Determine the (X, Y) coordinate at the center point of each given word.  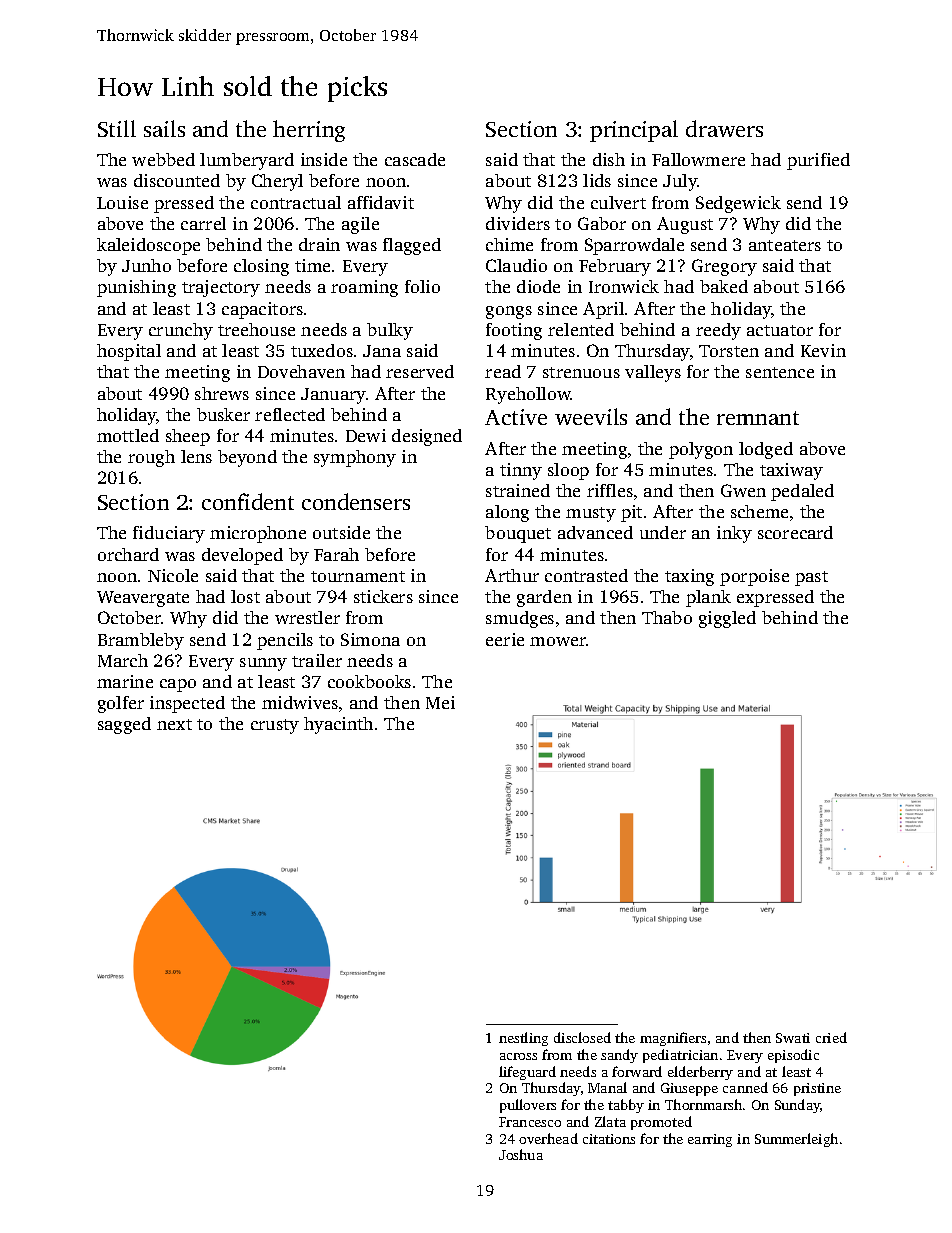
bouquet (518, 534)
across (518, 1056)
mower (558, 641)
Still (117, 128)
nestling (523, 1039)
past (811, 578)
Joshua (521, 1154)
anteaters (785, 245)
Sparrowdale (634, 246)
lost (245, 596)
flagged (412, 246)
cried (831, 1037)
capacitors (262, 310)
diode (538, 286)
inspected (187, 704)
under (663, 532)
